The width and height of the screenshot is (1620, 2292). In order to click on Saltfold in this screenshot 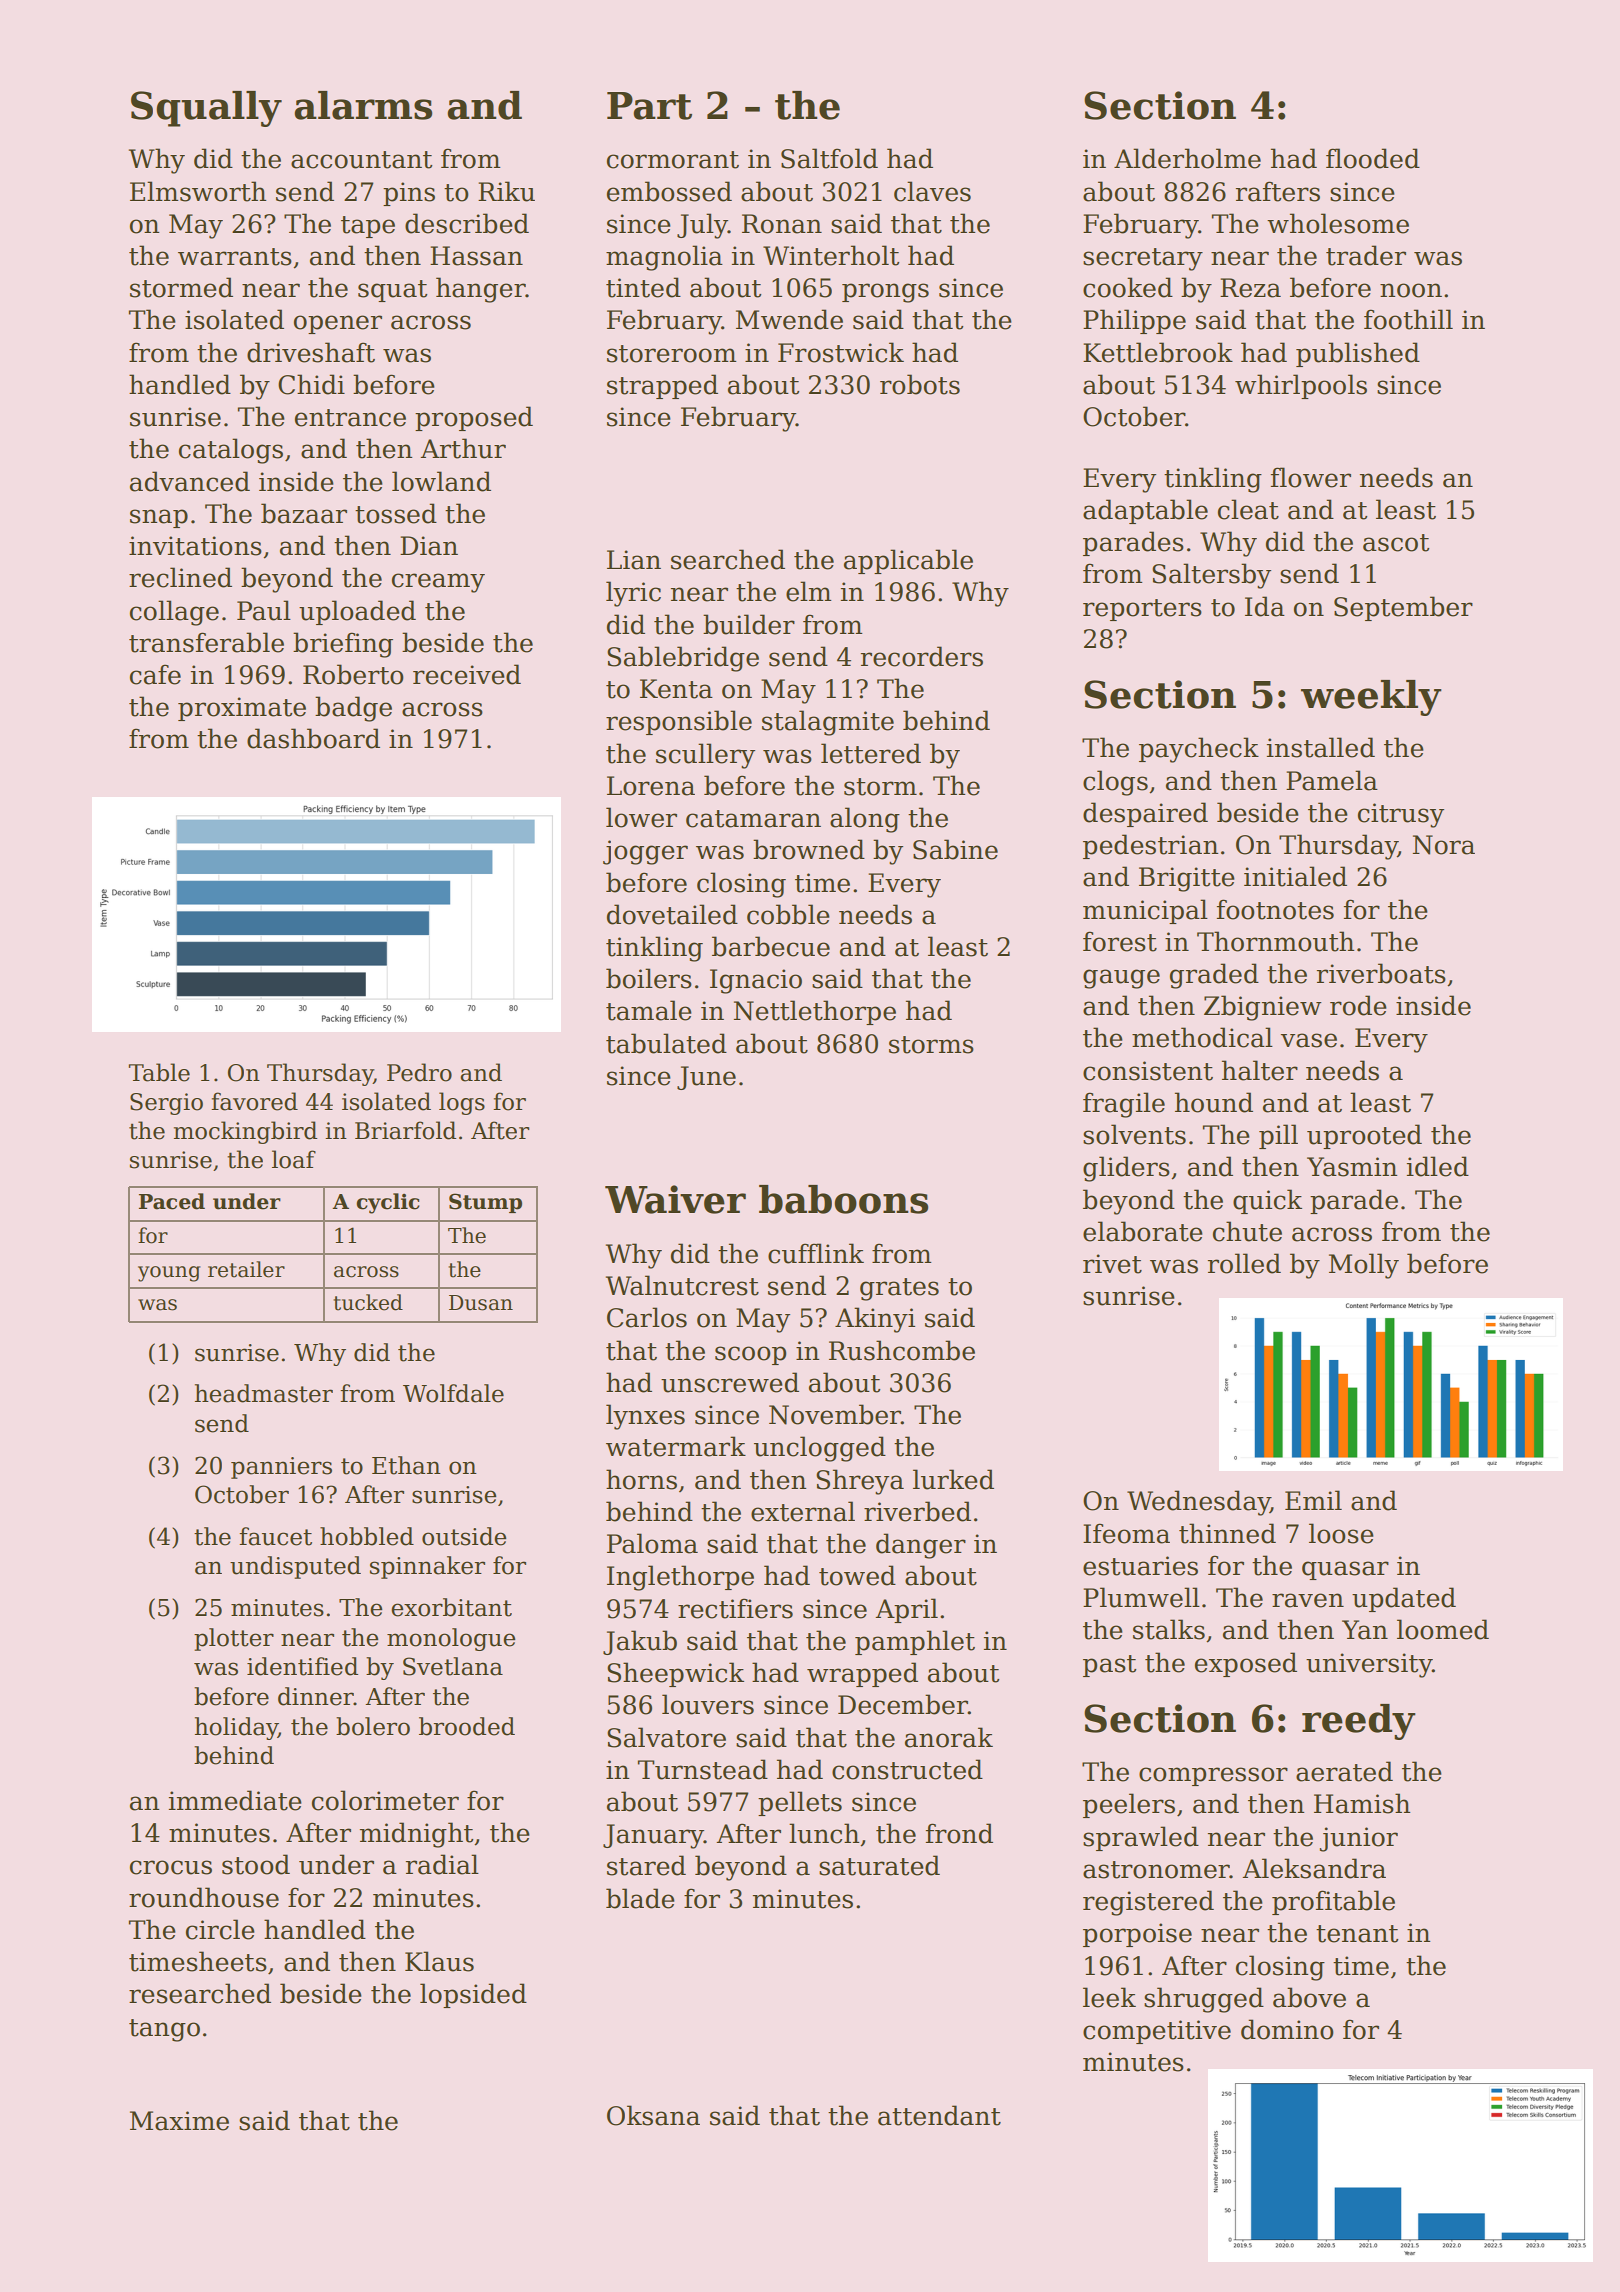, I will do `click(829, 158)`.
